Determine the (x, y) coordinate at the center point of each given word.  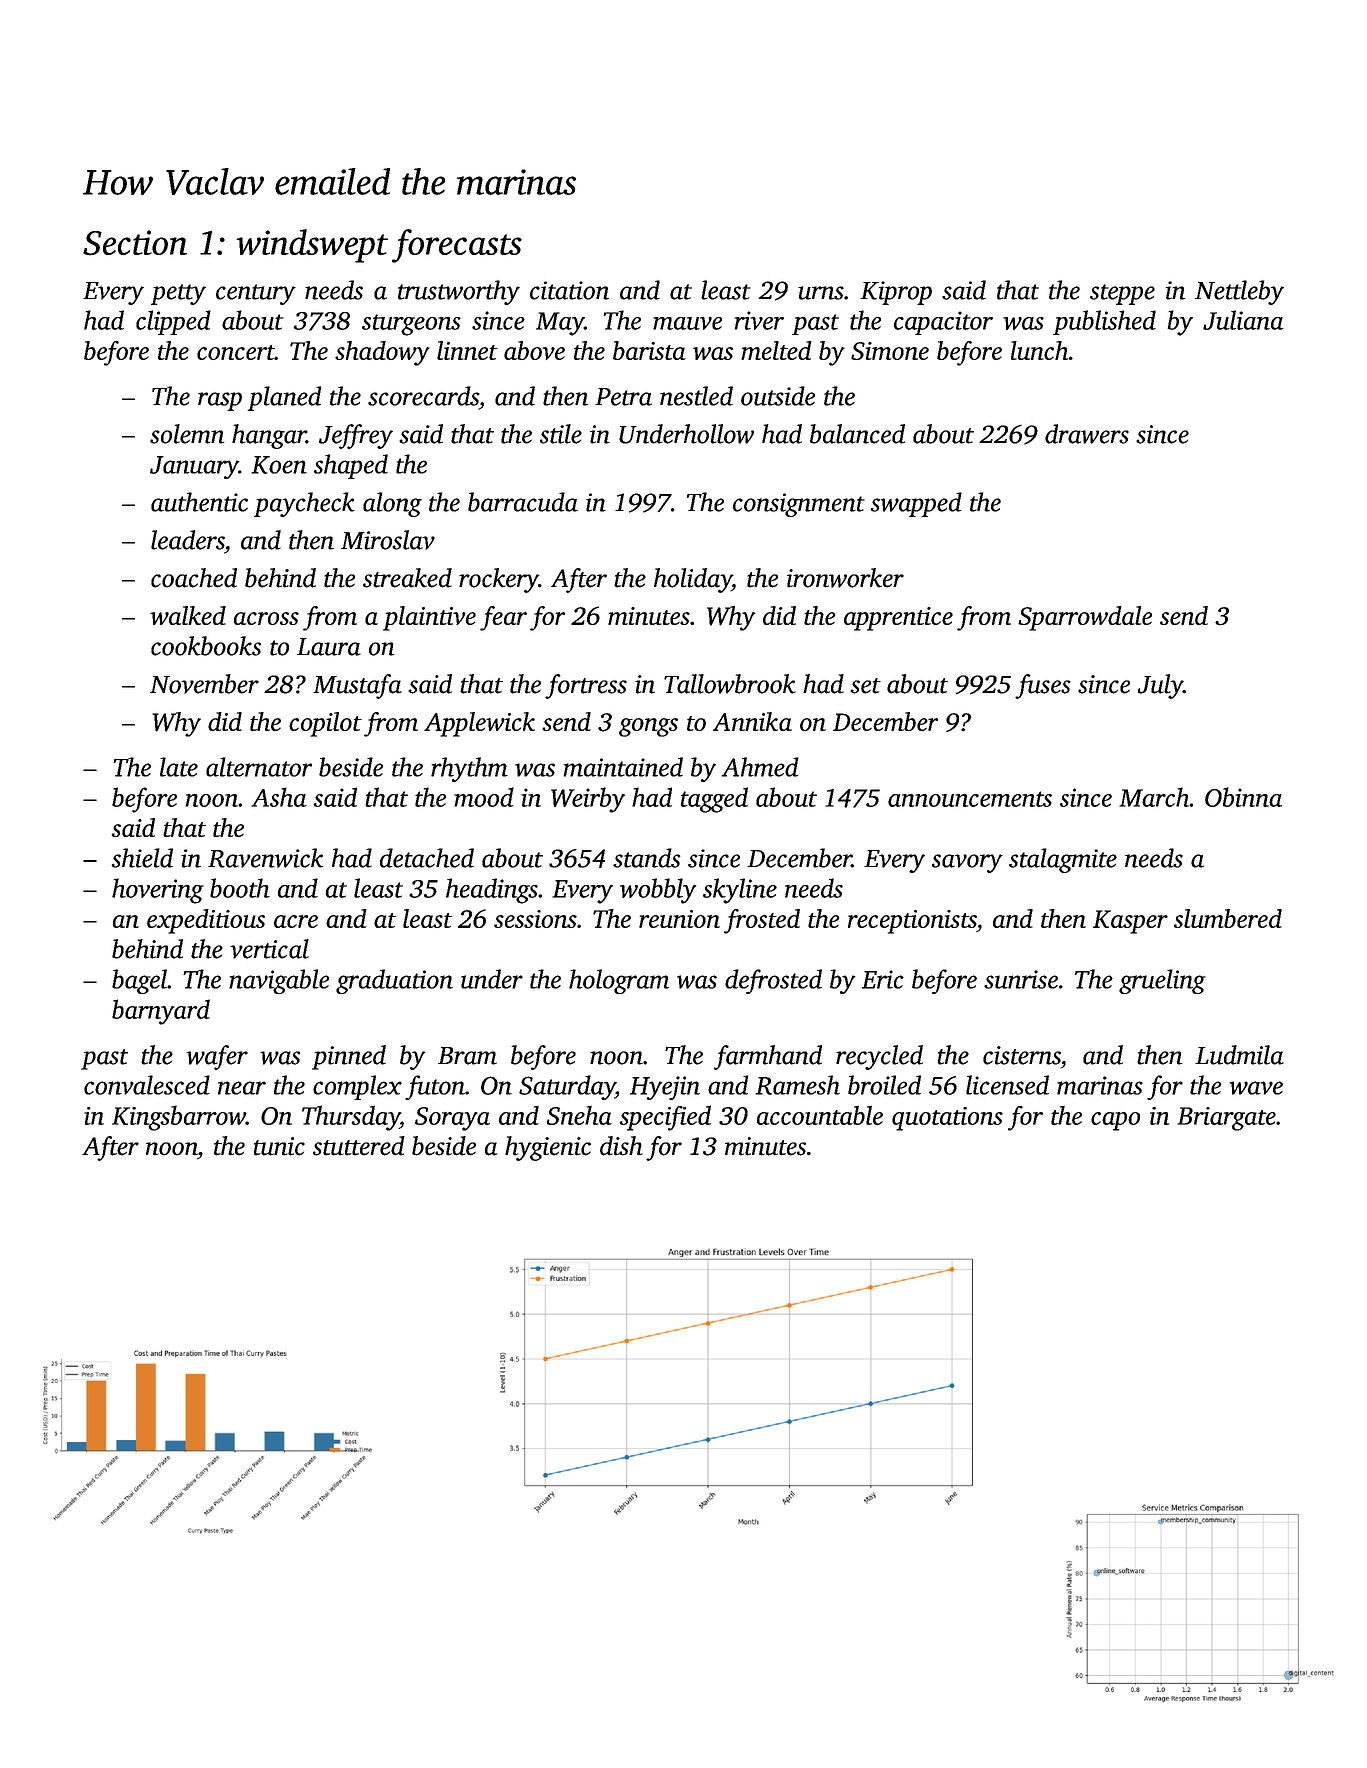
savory (967, 863)
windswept (312, 246)
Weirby (588, 800)
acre (296, 921)
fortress (586, 686)
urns (821, 293)
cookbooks (206, 646)
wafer (217, 1057)
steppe (1122, 294)
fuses (1043, 686)
